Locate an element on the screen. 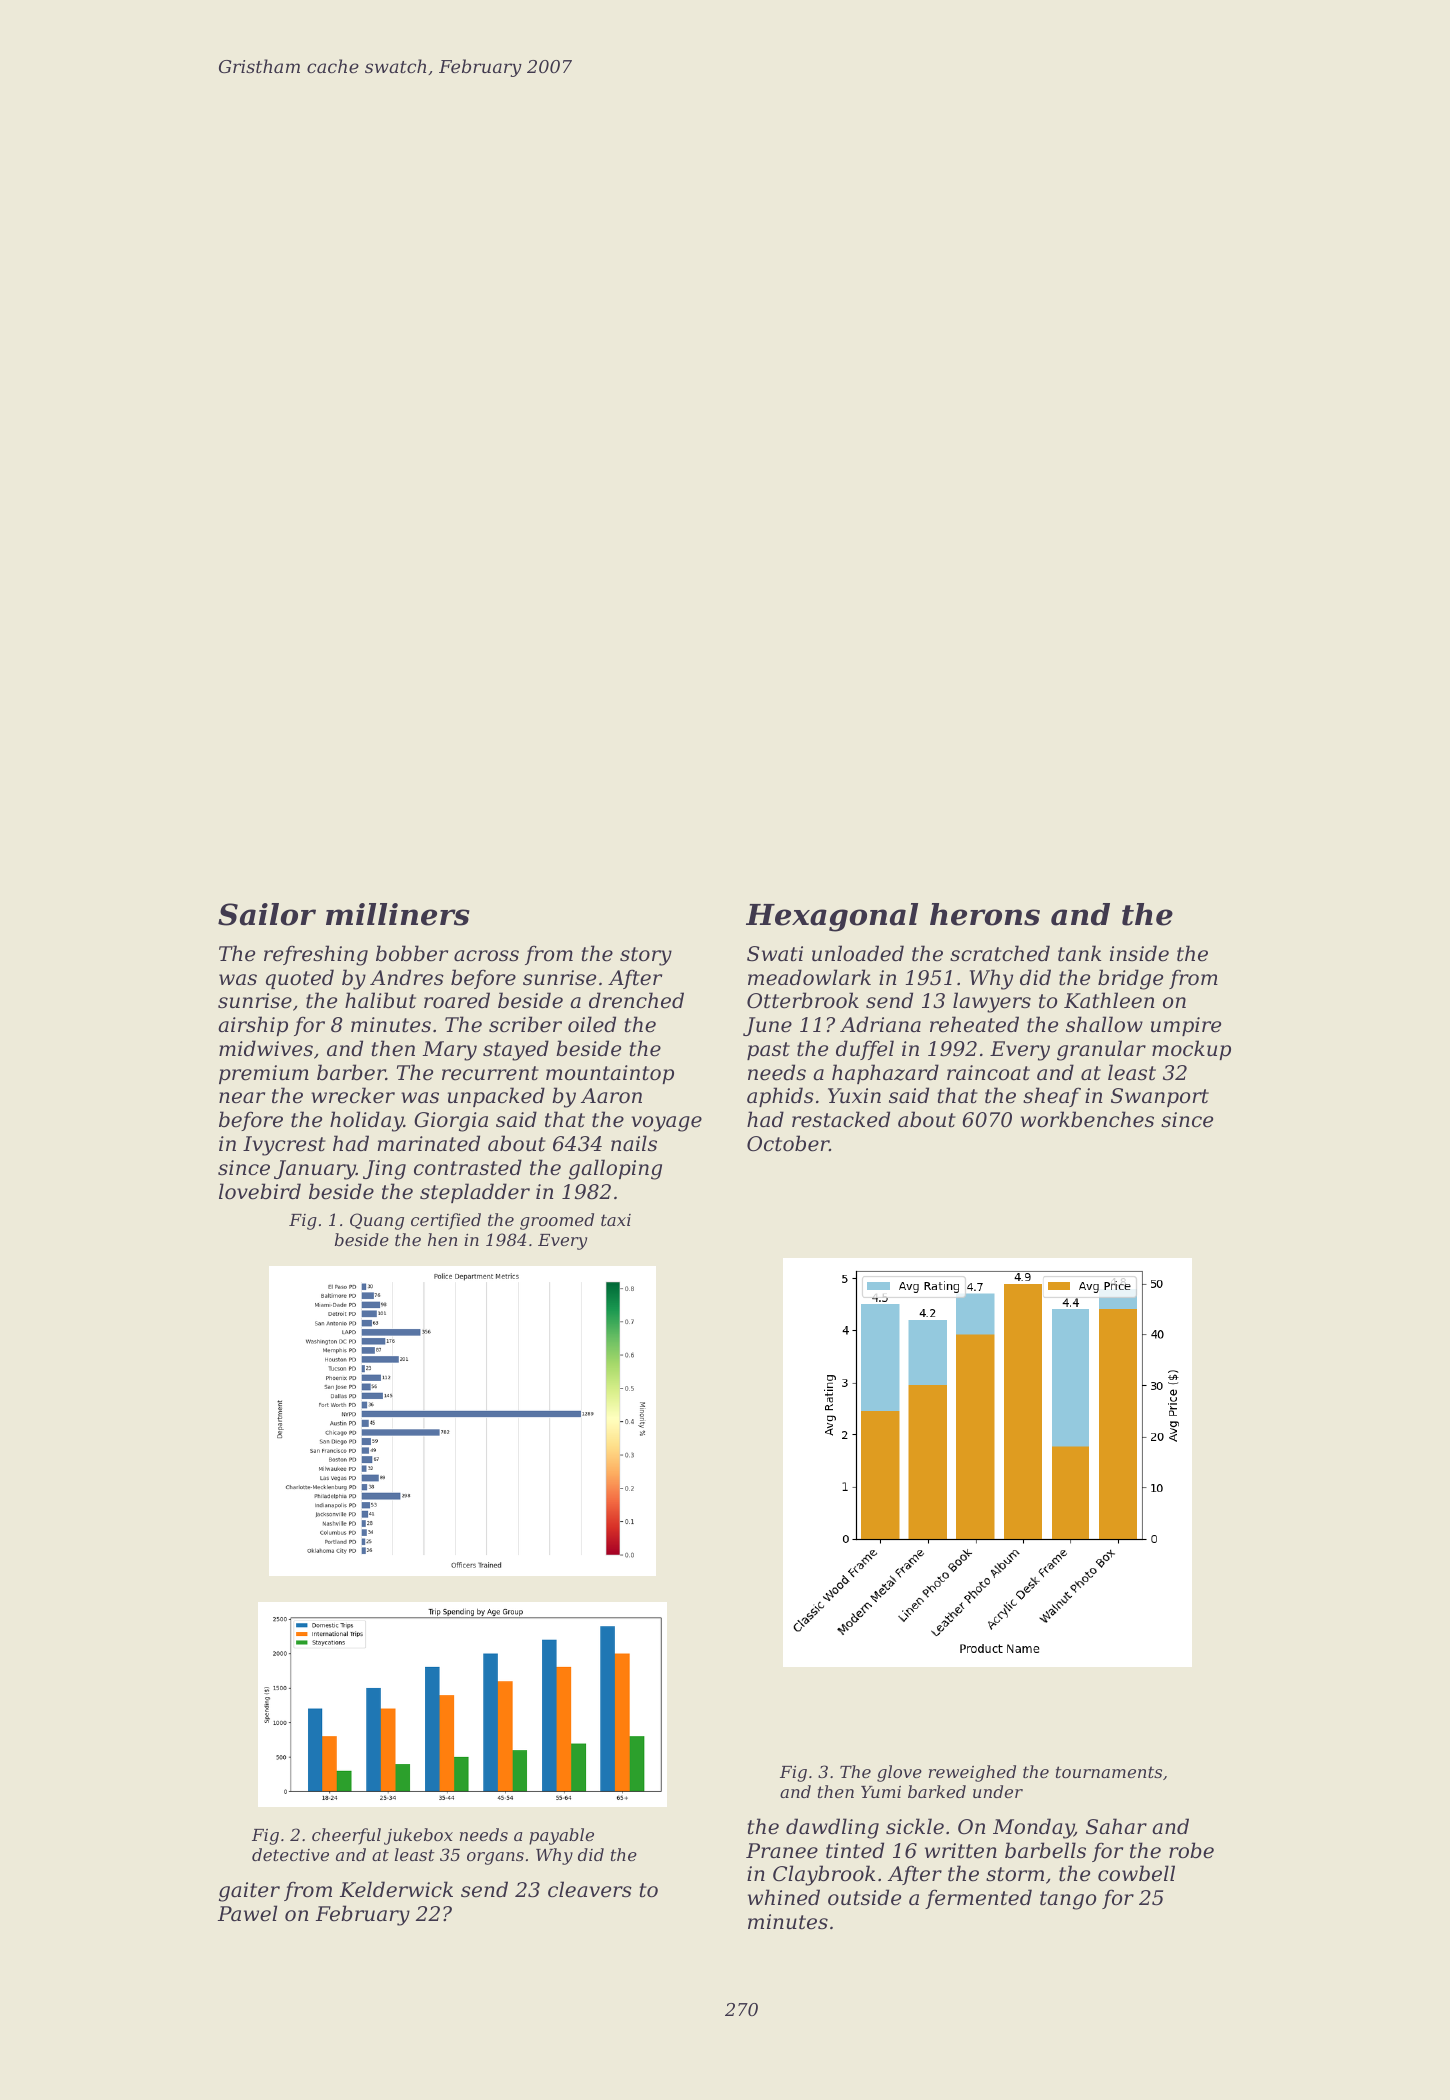 The height and width of the screenshot is (2100, 1450). reweighed is located at coordinates (972, 1773).
